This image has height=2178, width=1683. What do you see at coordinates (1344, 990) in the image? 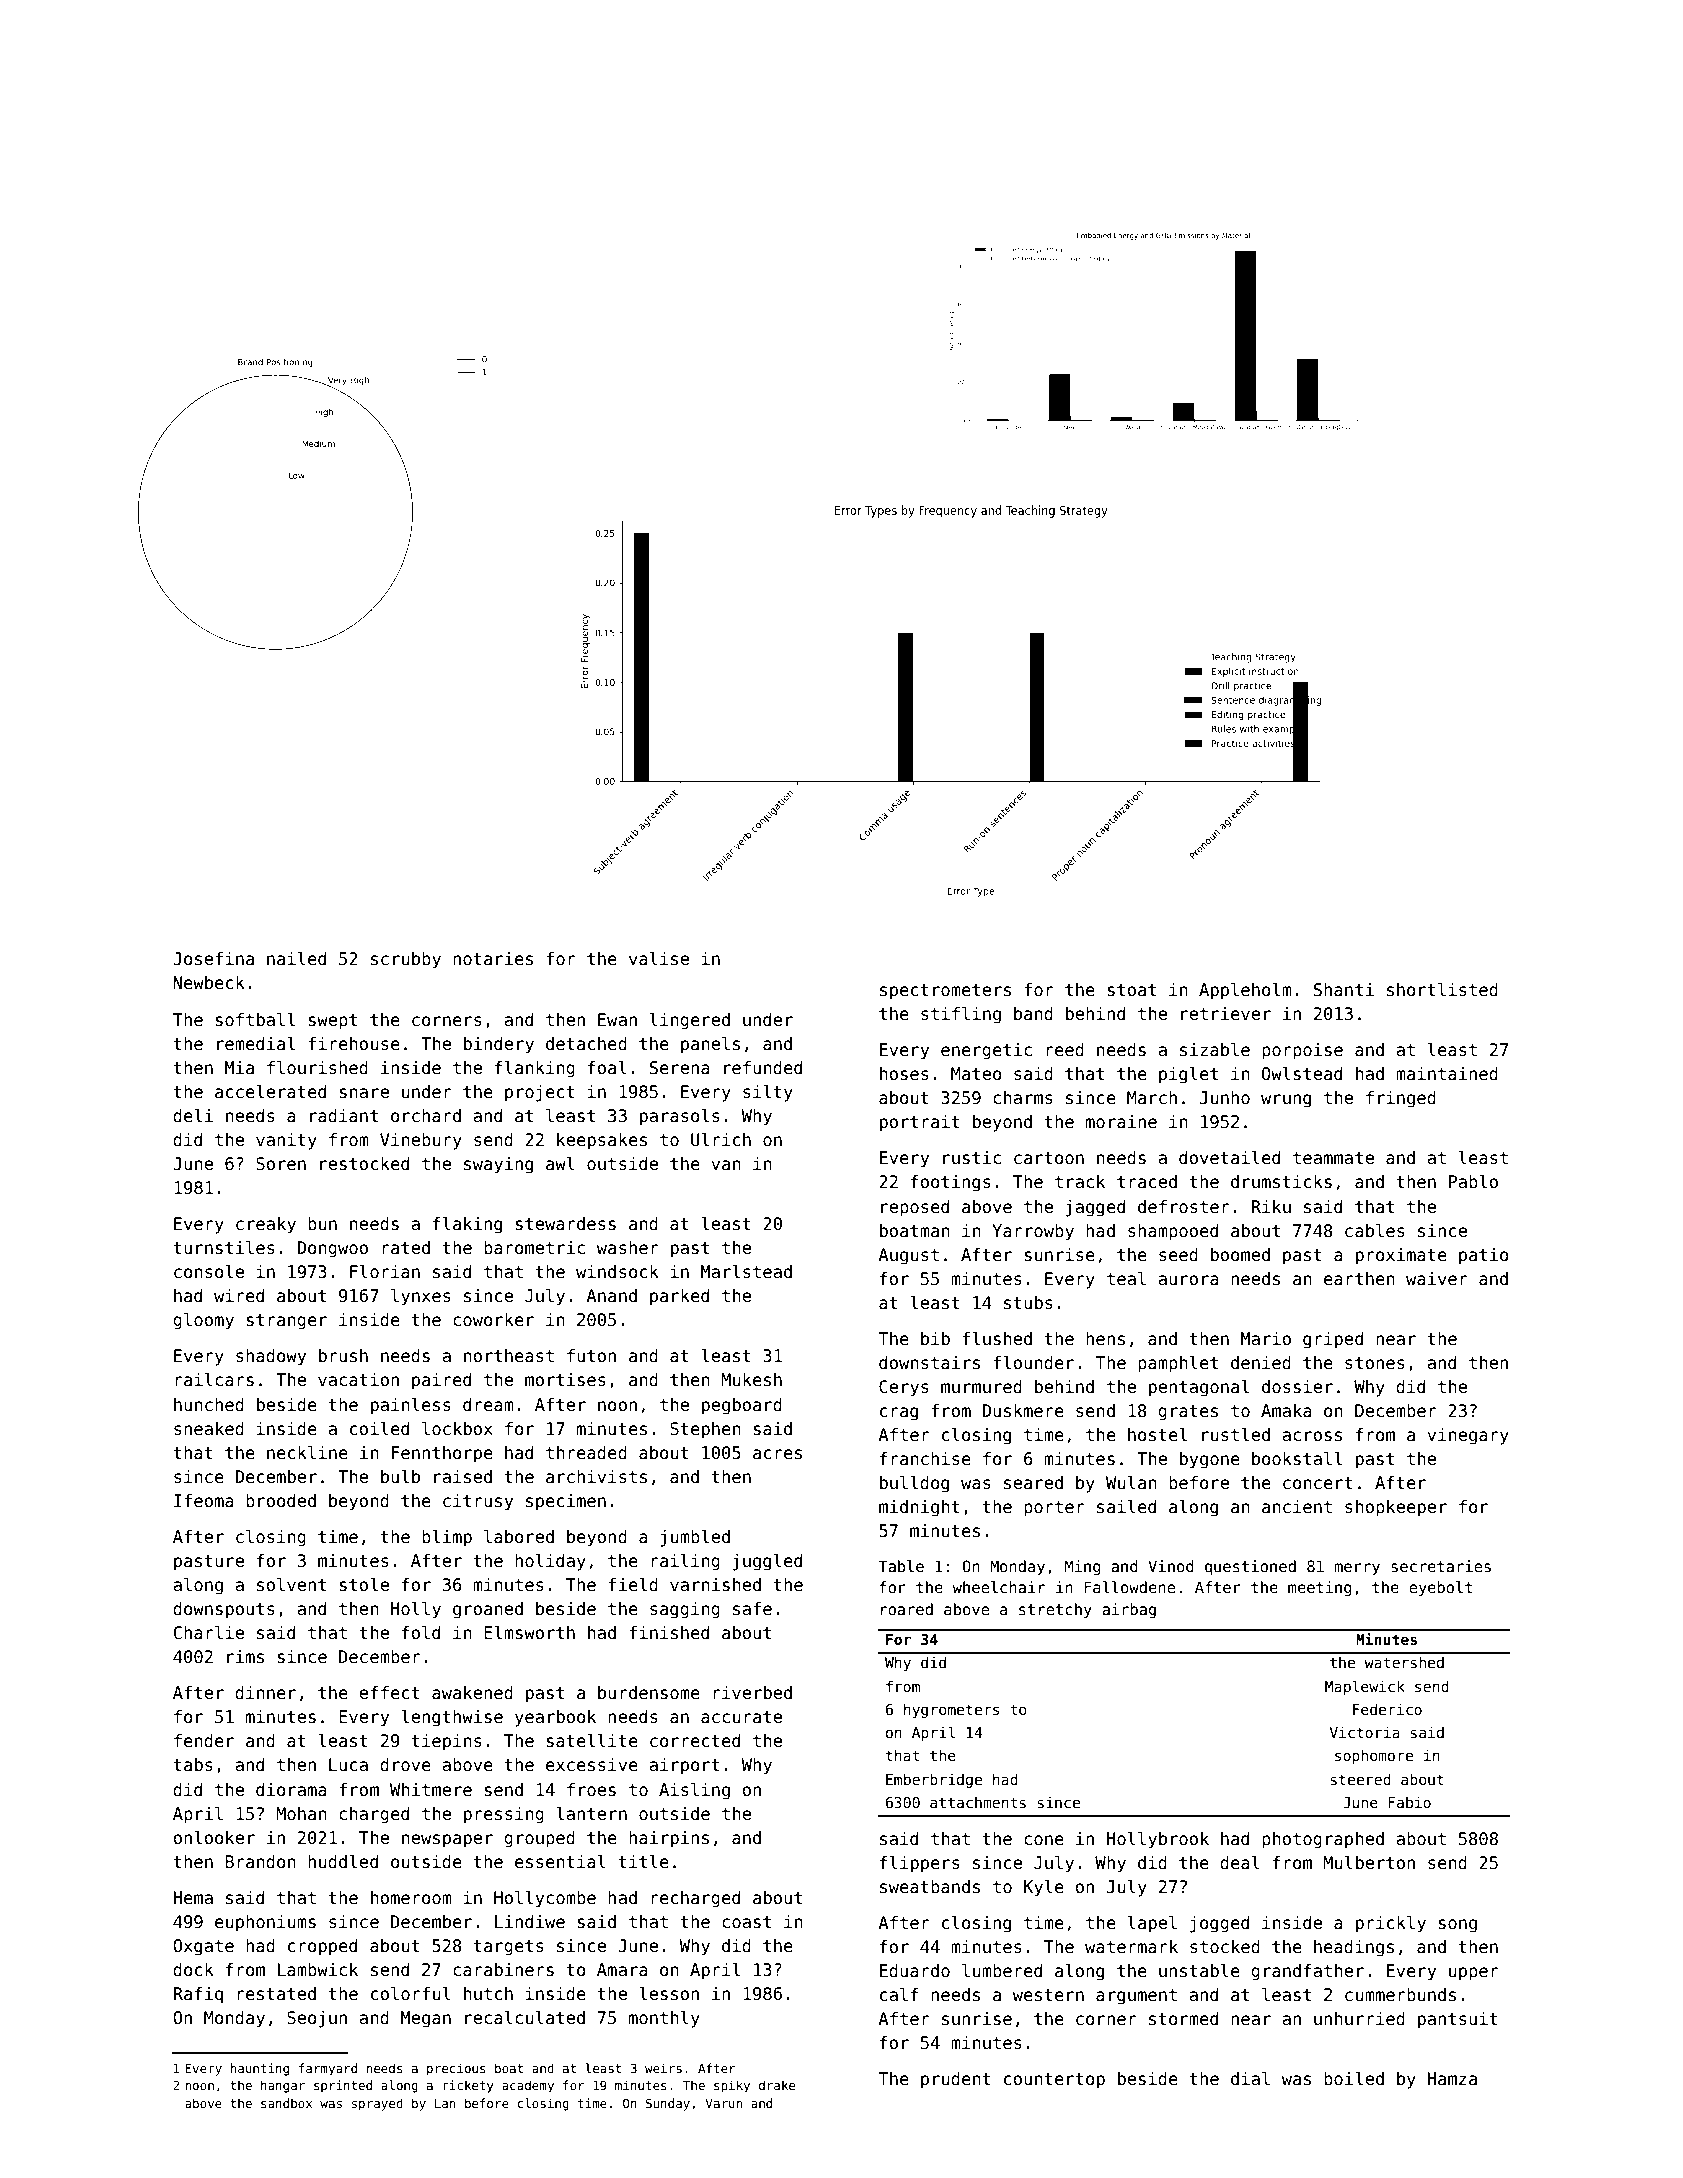
I see `Shanti` at bounding box center [1344, 990].
